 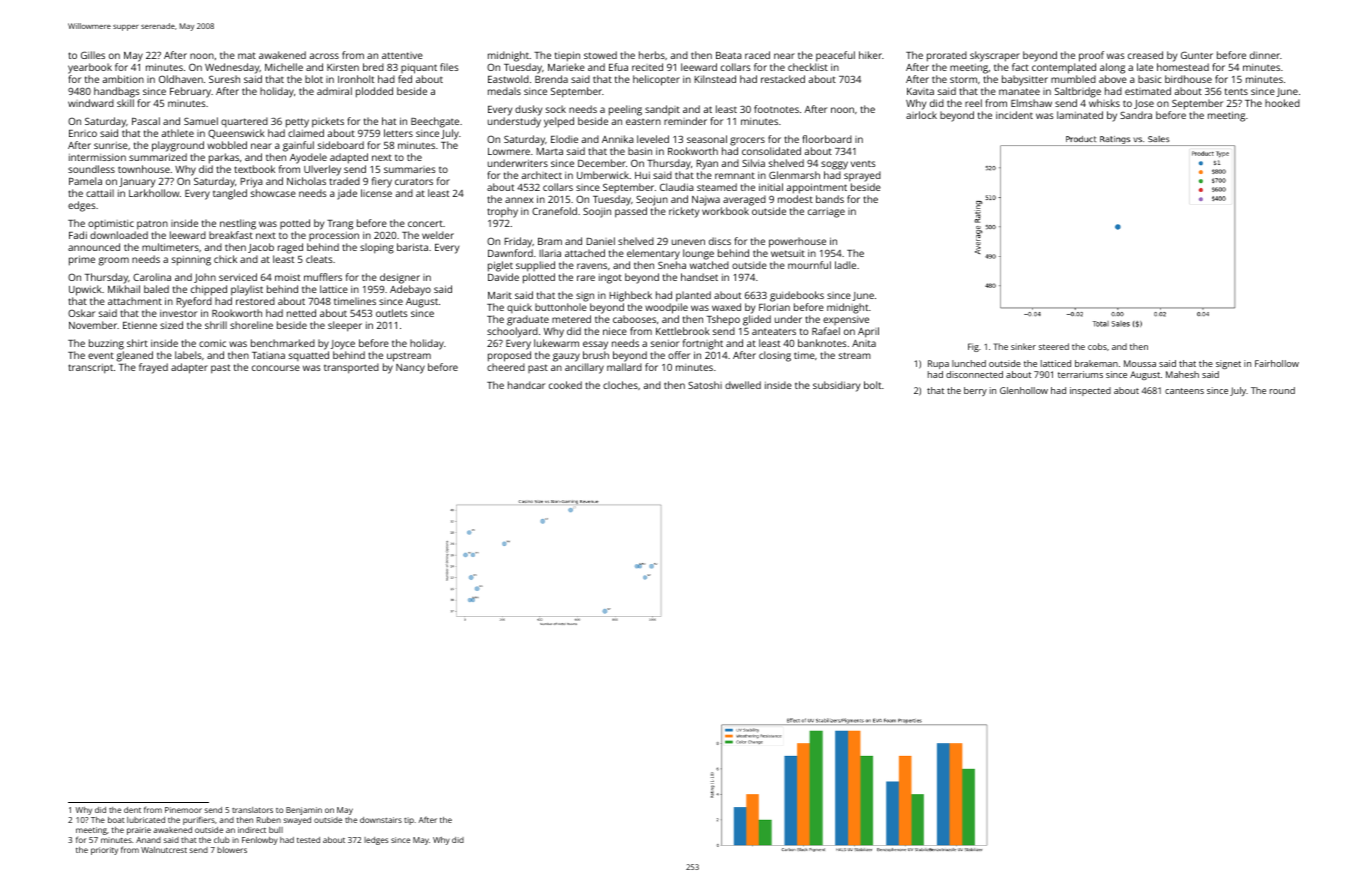 What do you see at coordinates (319, 259) in the screenshot?
I see `cleats` at bounding box center [319, 259].
